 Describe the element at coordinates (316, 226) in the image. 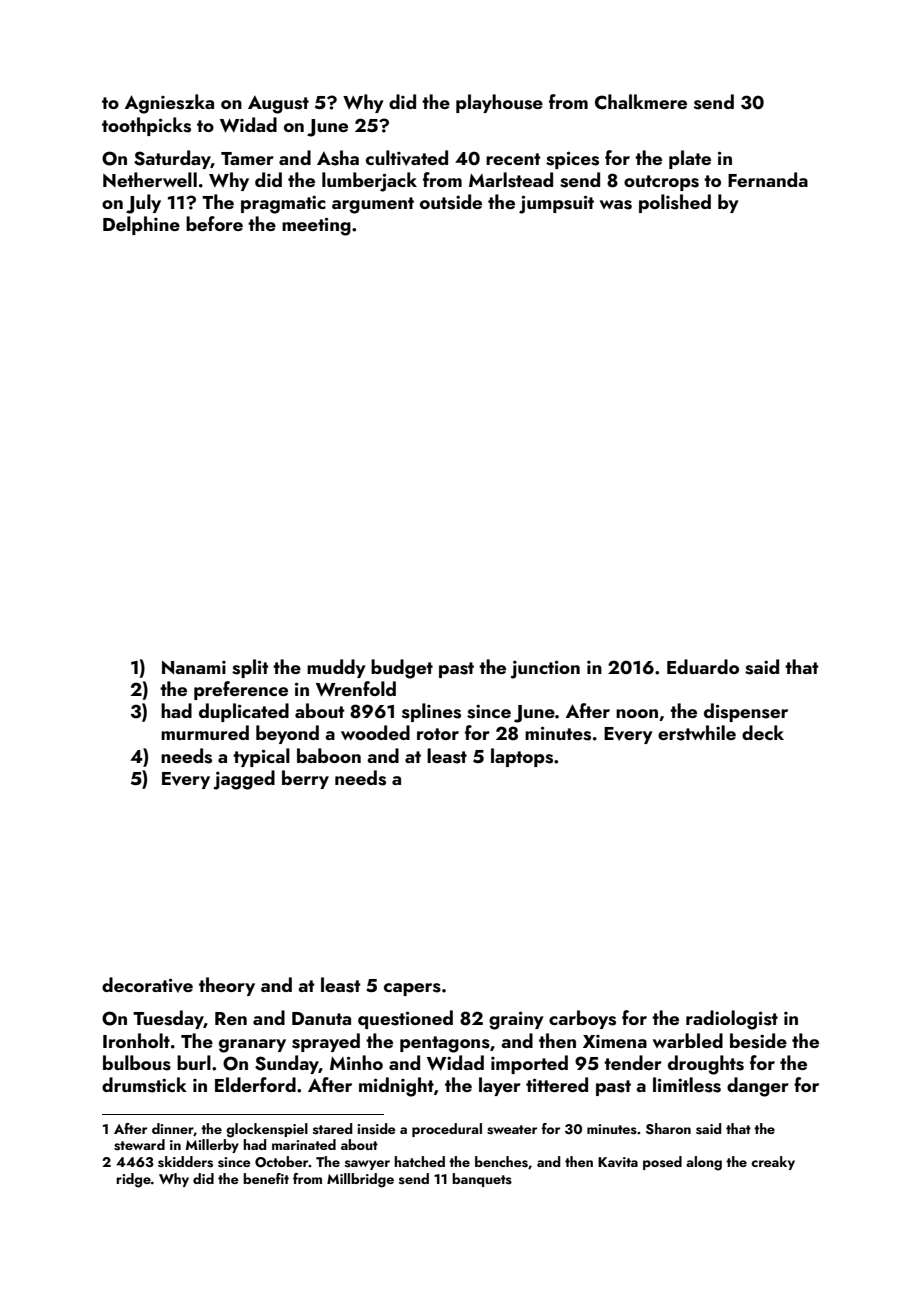

I see `meeting` at that location.
